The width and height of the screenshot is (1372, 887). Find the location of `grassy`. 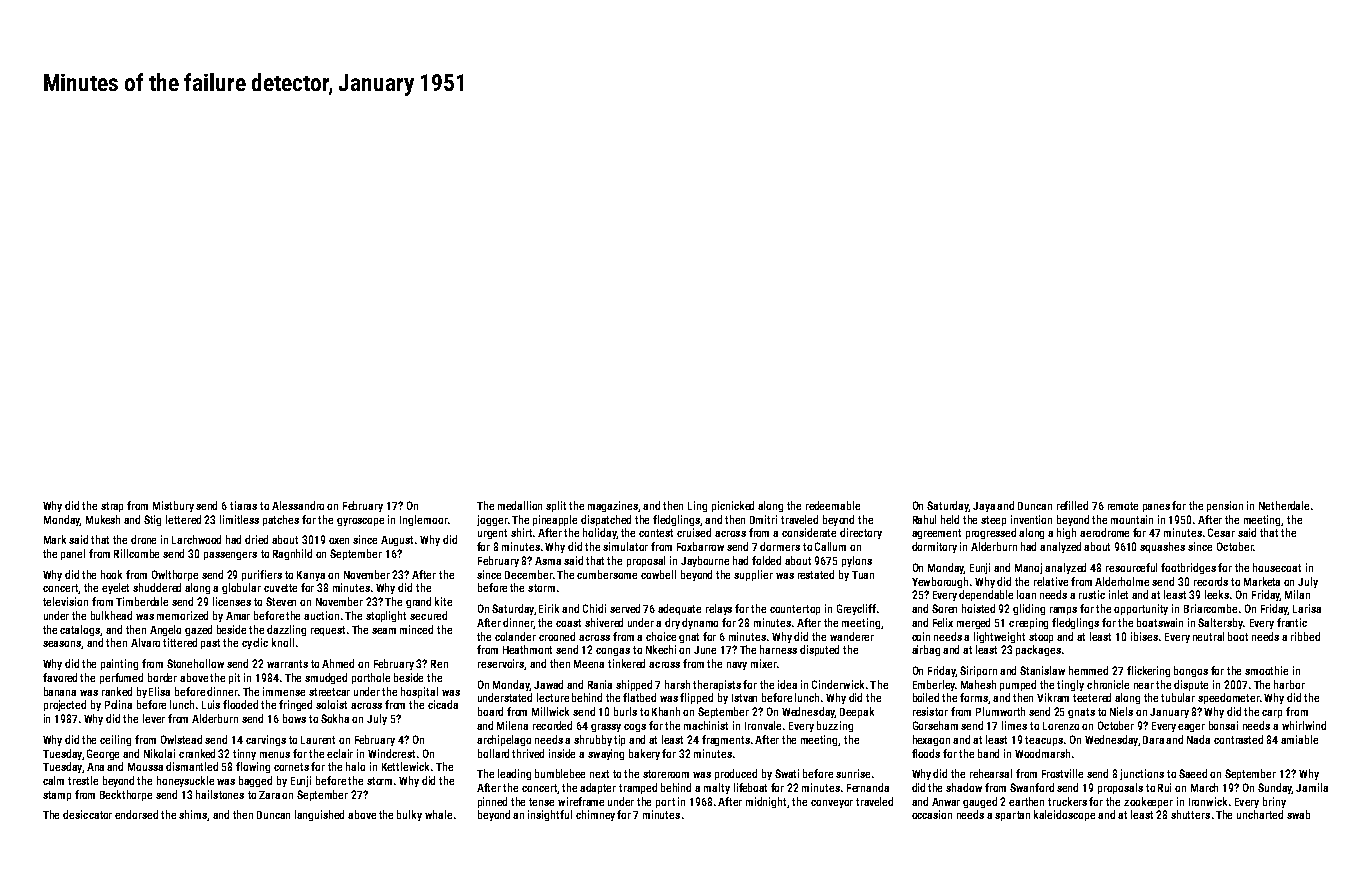

grassy is located at coordinates (606, 728).
